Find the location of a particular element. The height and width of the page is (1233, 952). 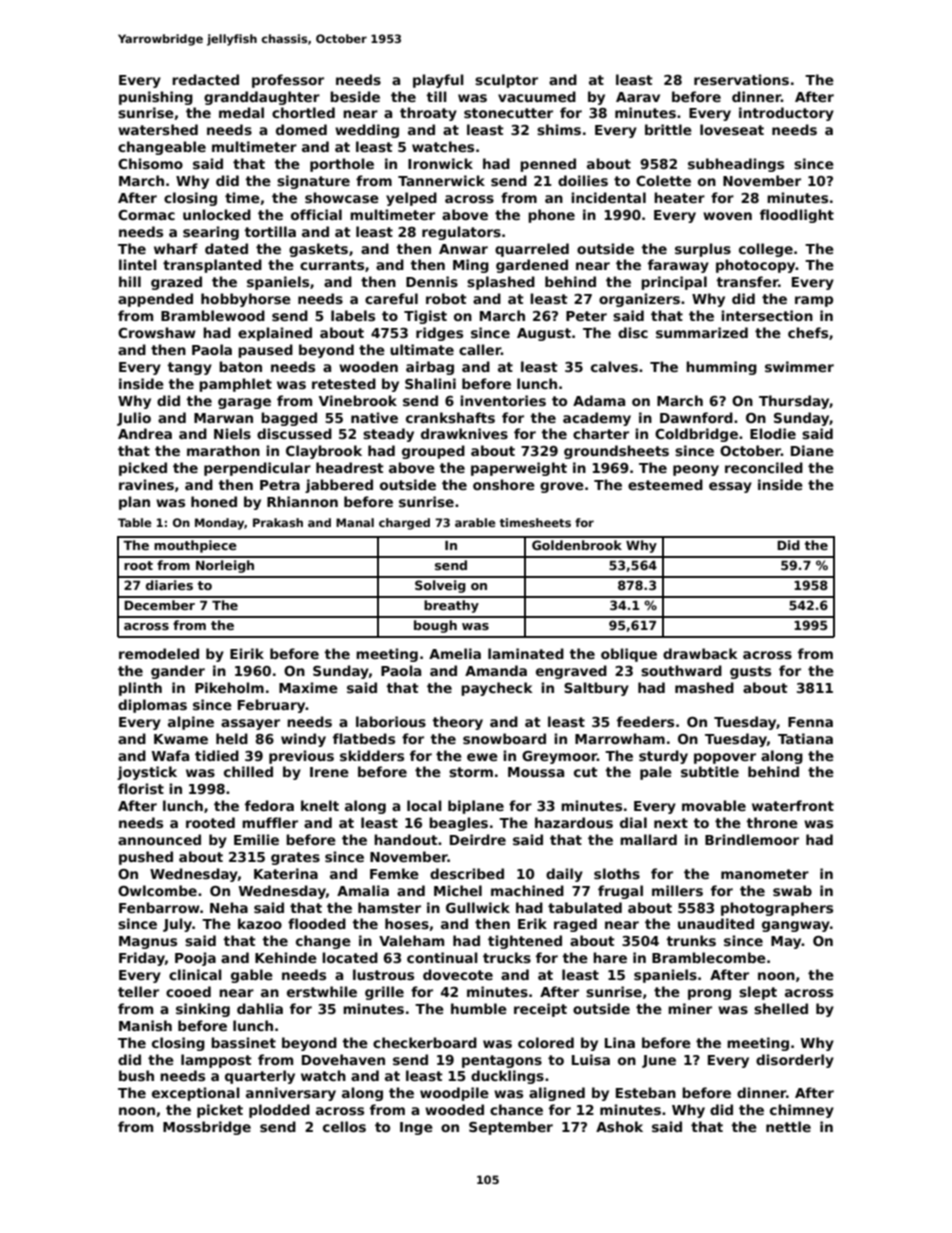

essay is located at coordinates (730, 487).
